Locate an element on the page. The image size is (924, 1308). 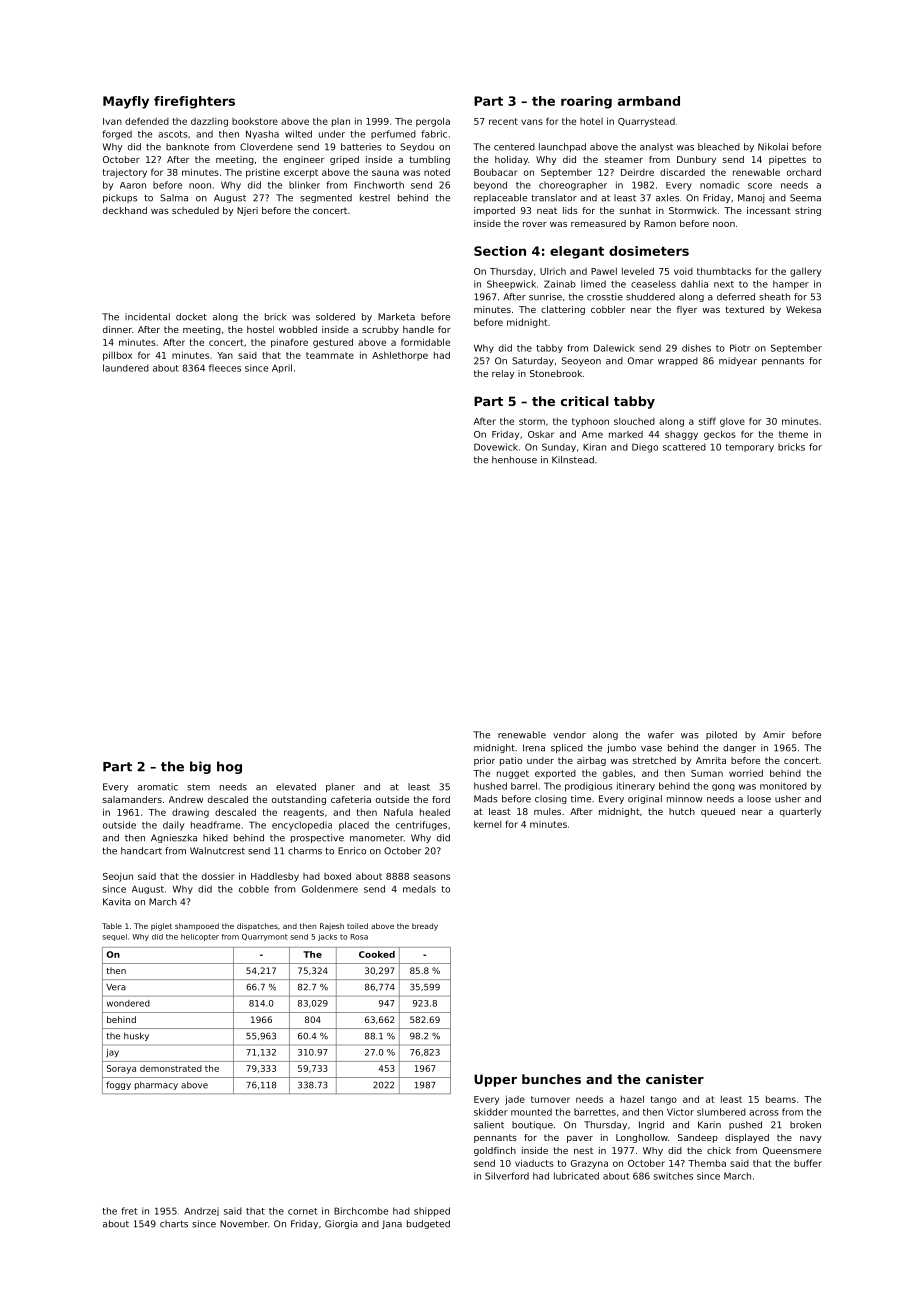
henhouse is located at coordinates (514, 460).
